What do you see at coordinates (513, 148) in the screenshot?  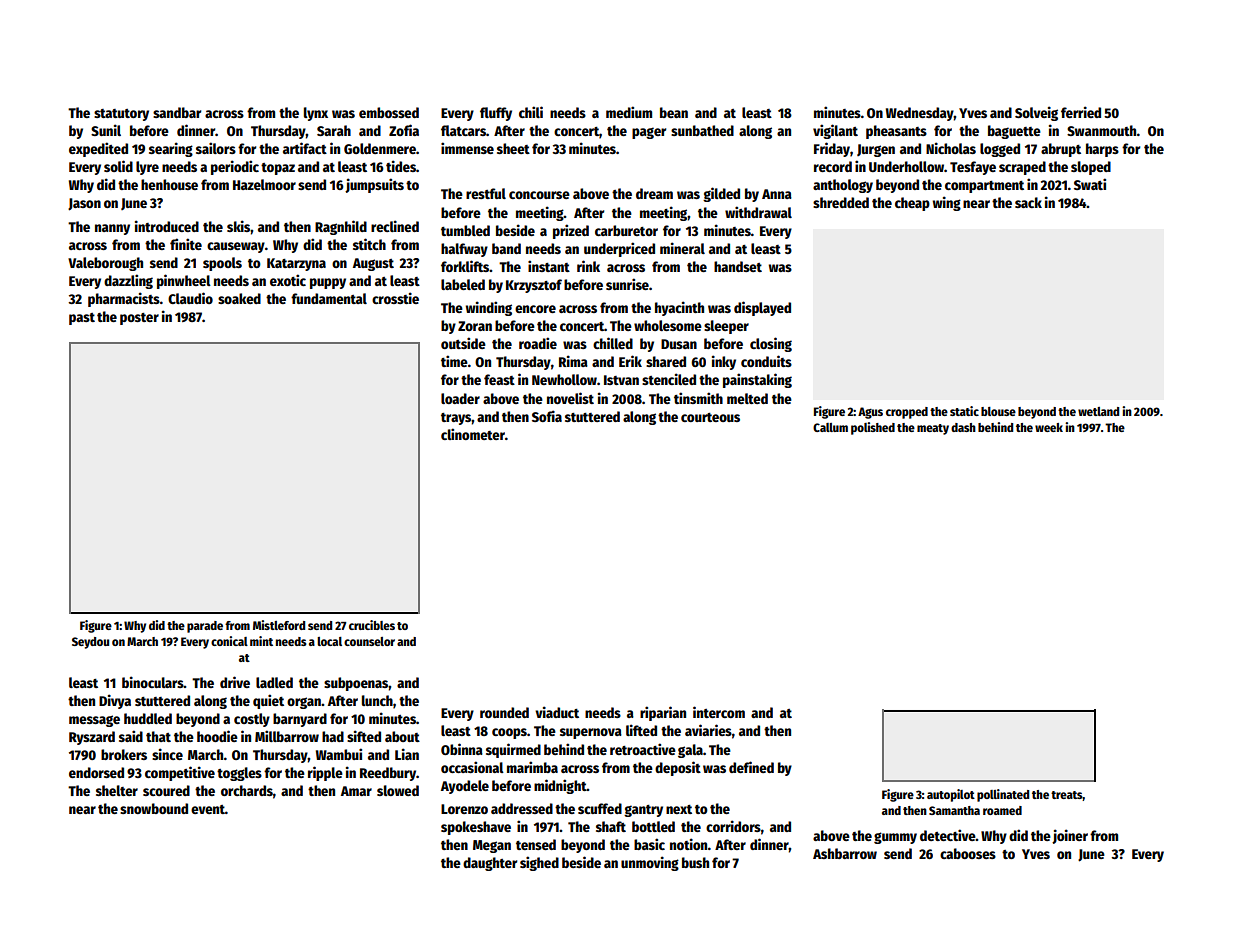 I see `sheet` at bounding box center [513, 148].
